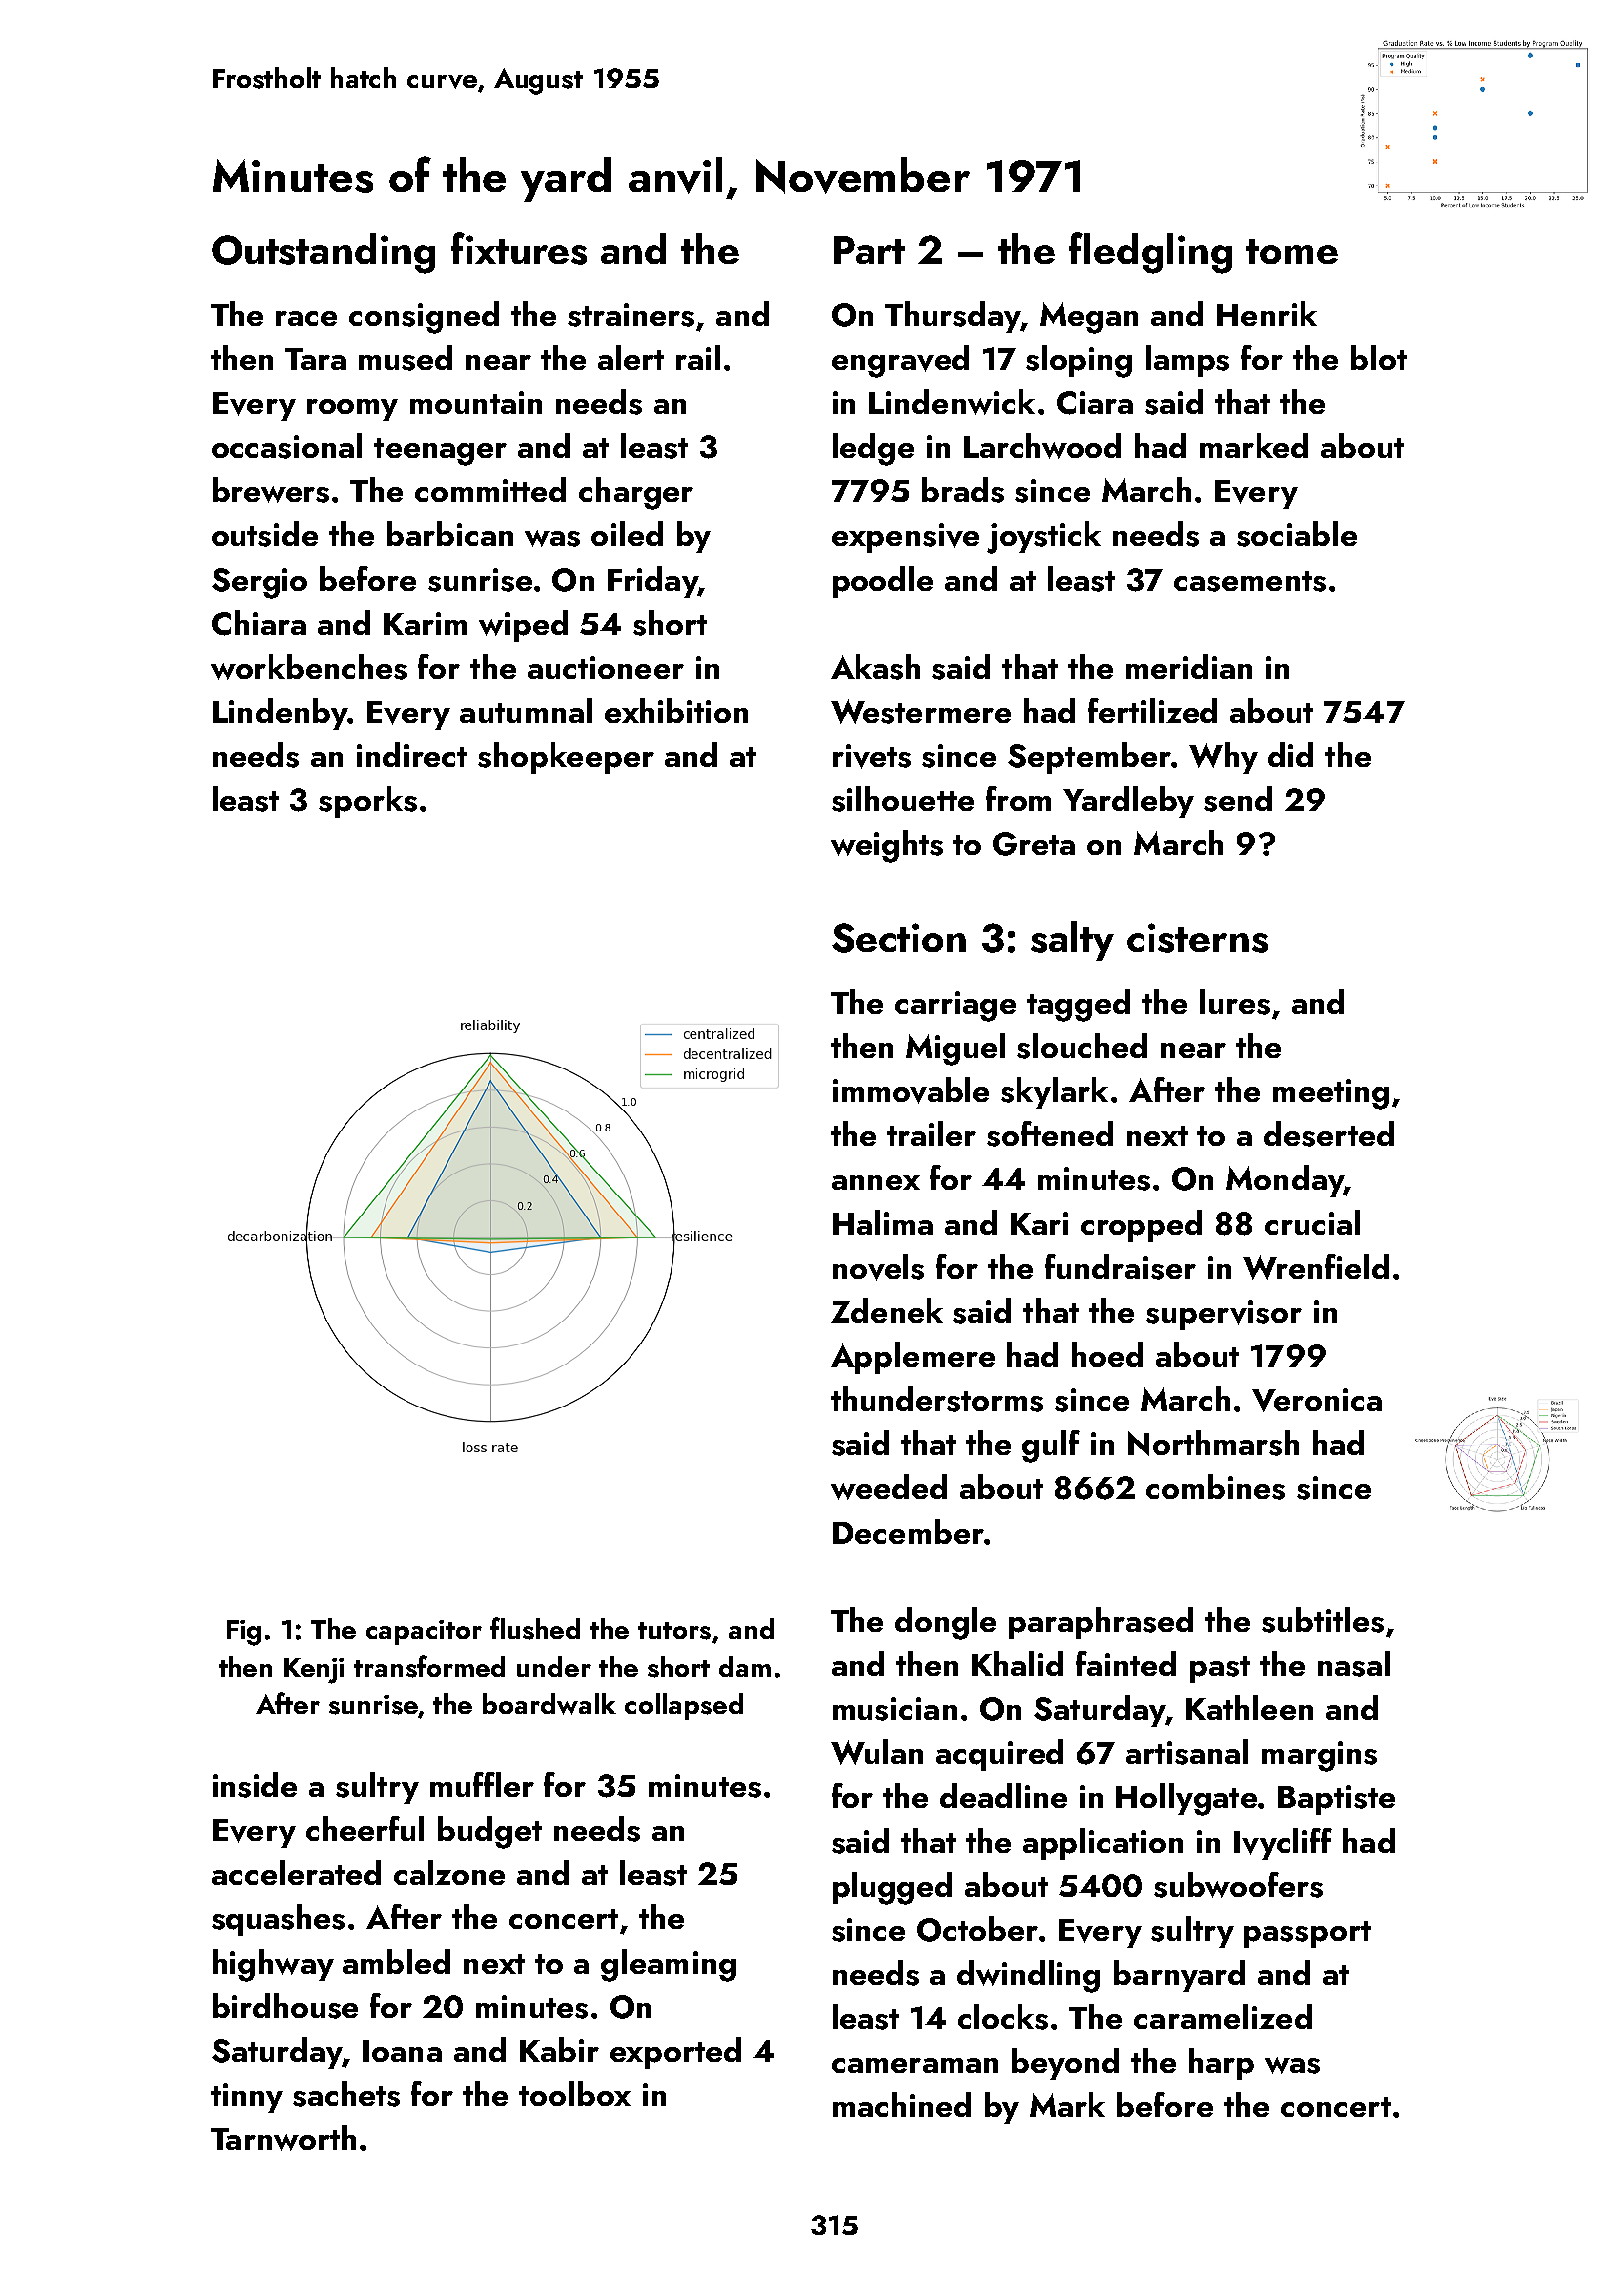  What do you see at coordinates (903, 799) in the document?
I see `silhouette` at bounding box center [903, 799].
